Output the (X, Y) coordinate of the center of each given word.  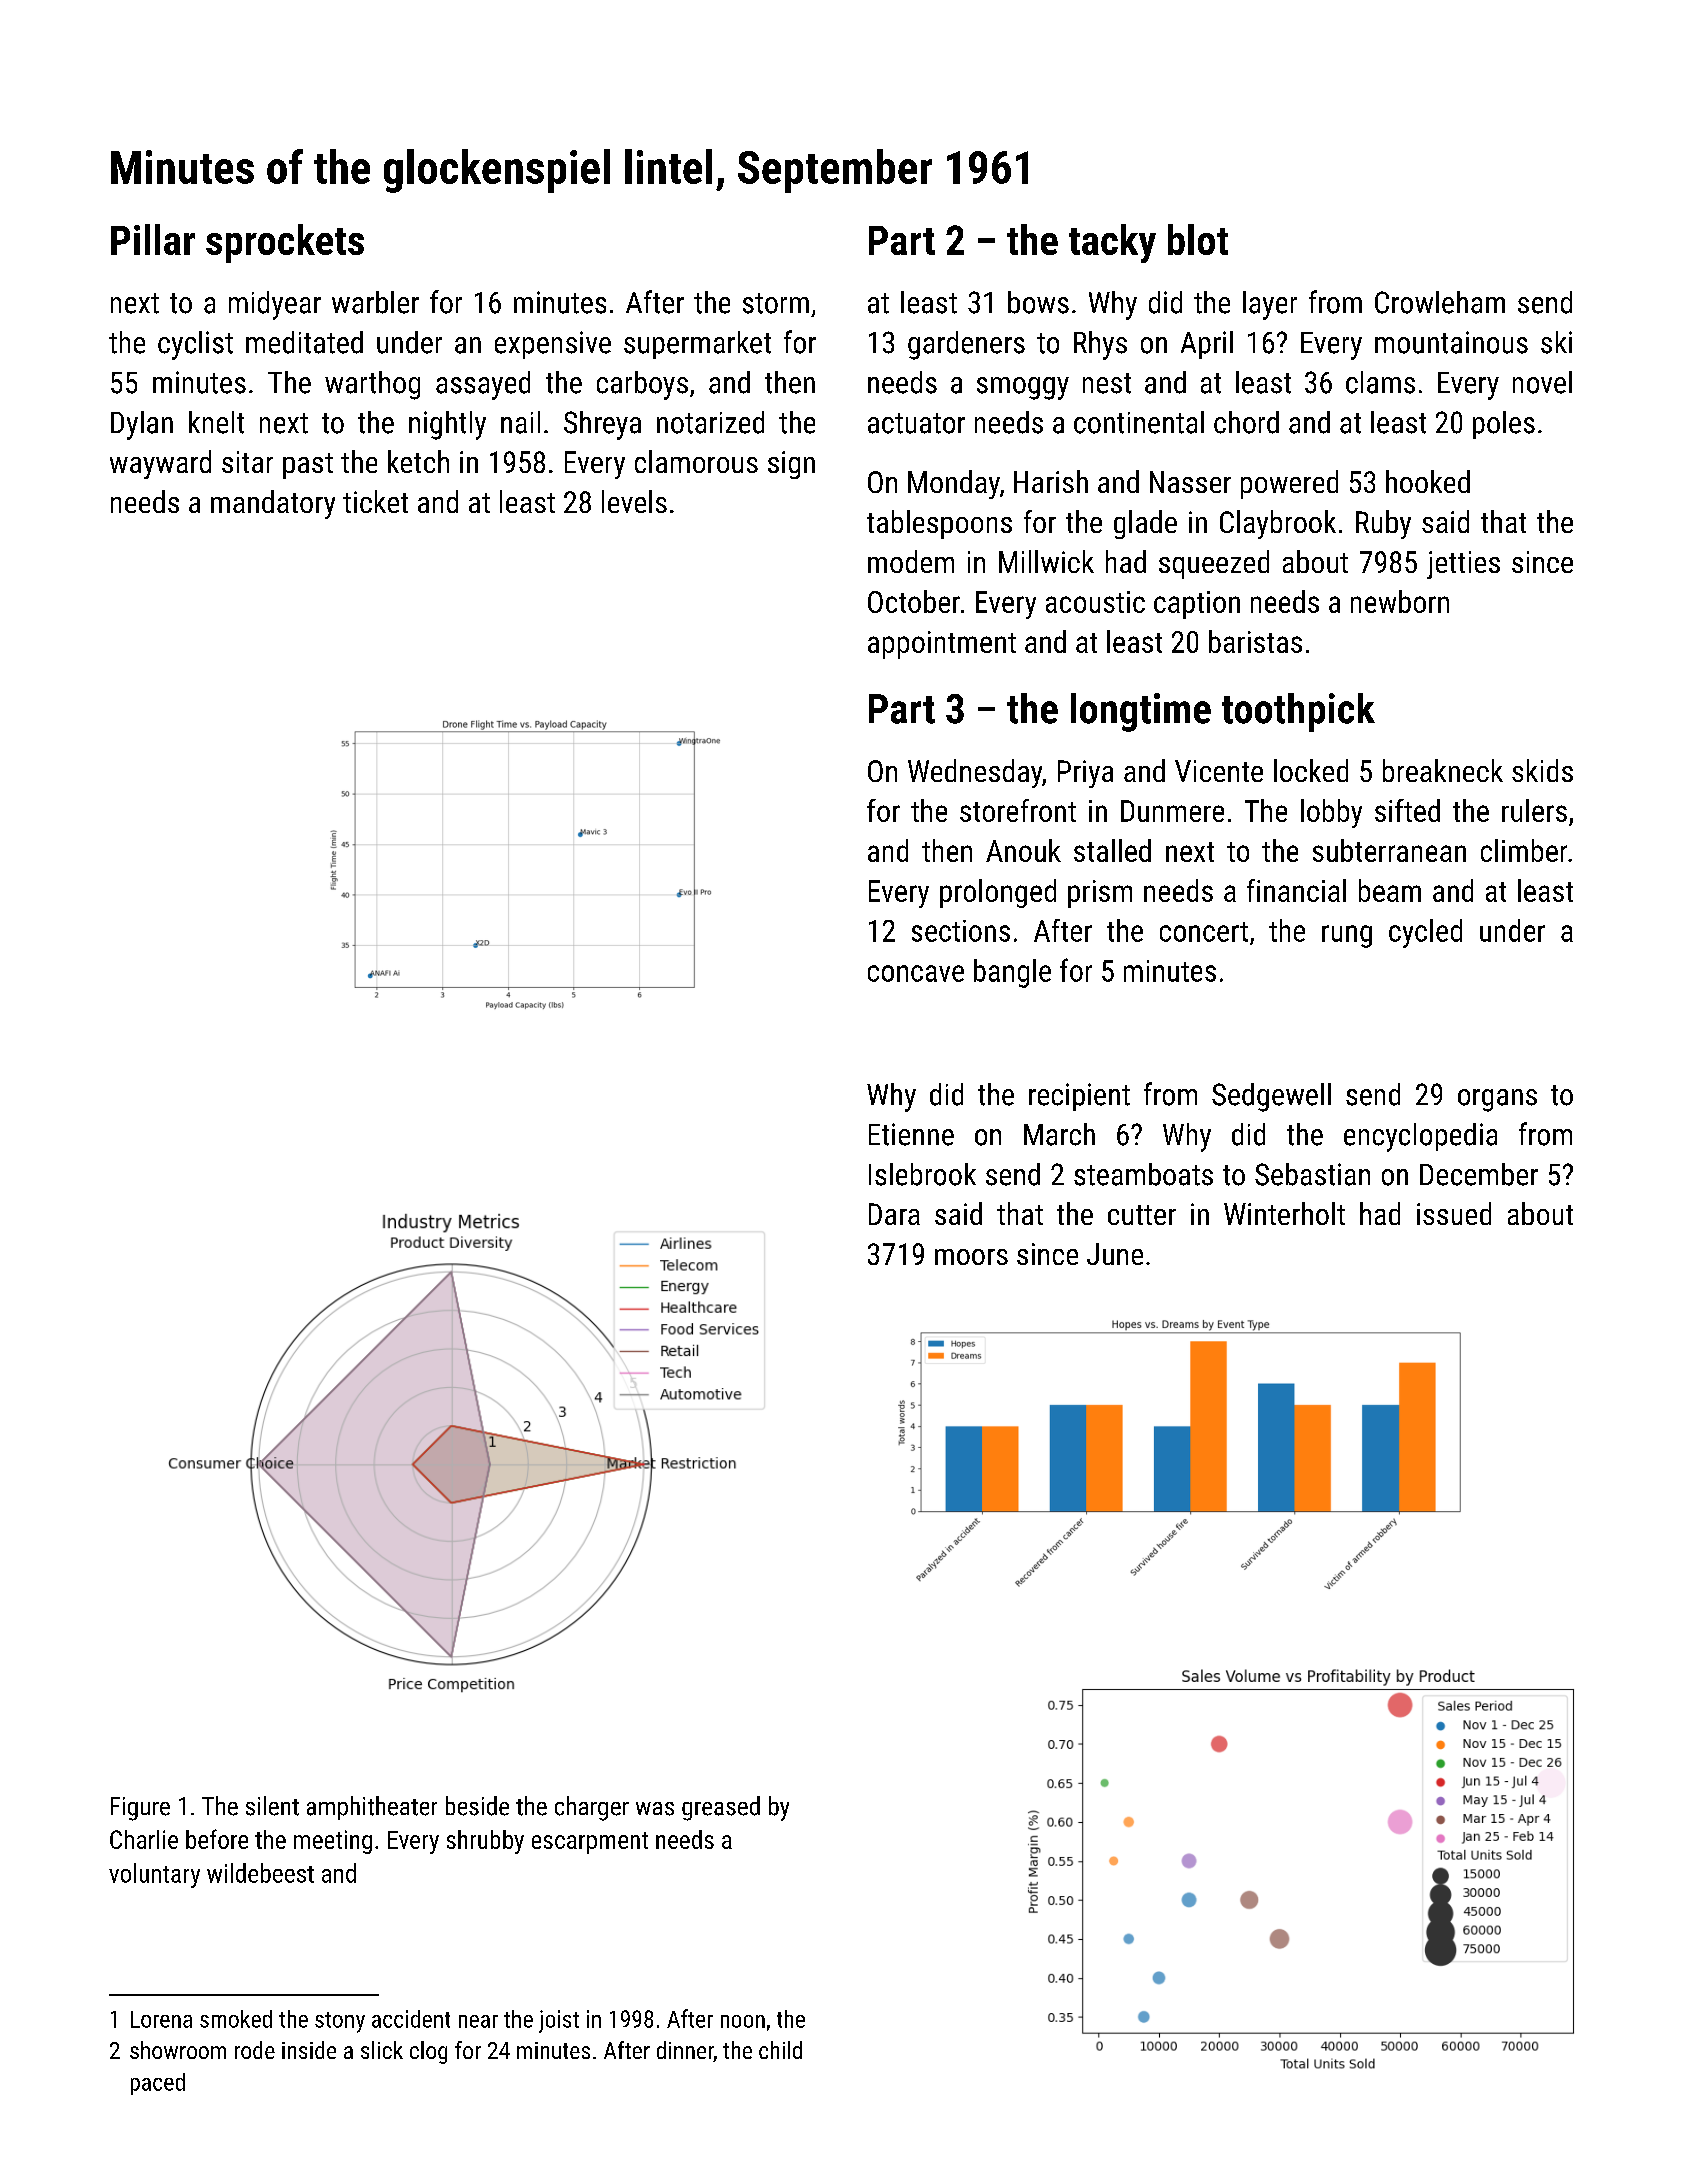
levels (634, 501)
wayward (160, 464)
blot (1198, 239)
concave (916, 973)
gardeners (966, 345)
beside (477, 1806)
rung (1347, 936)
